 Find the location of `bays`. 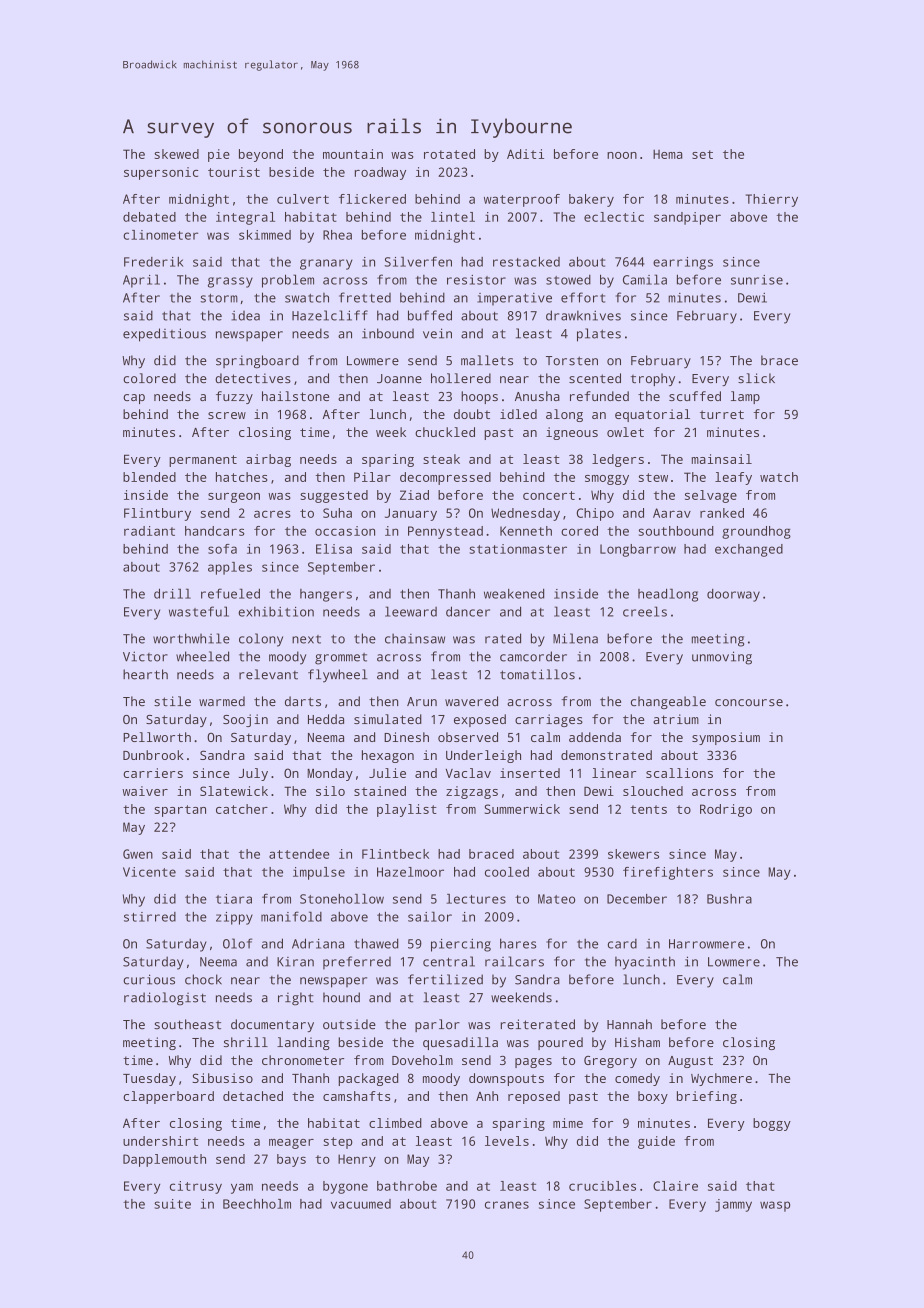

bays is located at coordinates (291, 1160).
